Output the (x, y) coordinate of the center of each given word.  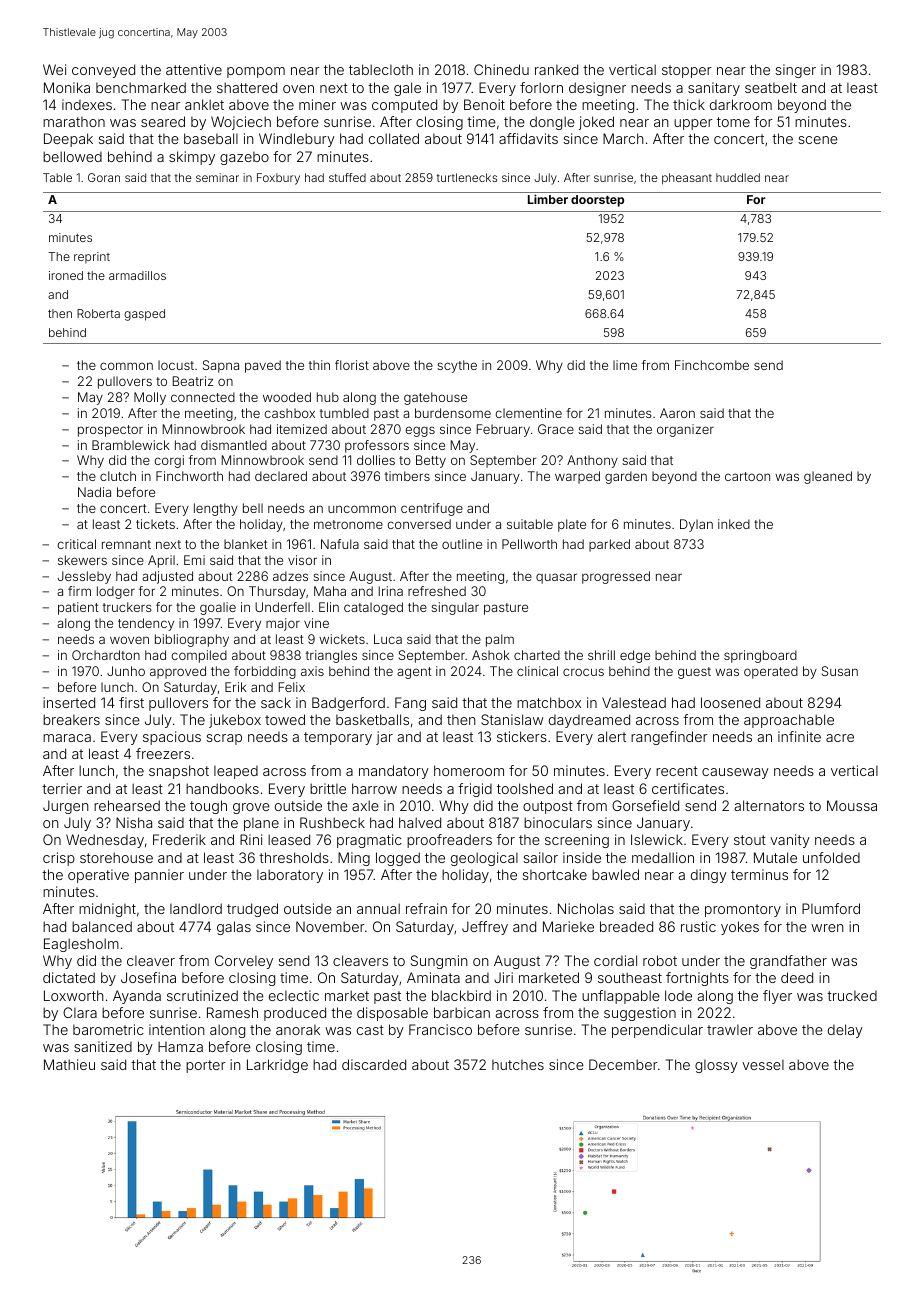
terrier (62, 788)
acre (840, 738)
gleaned (828, 477)
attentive (194, 69)
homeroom (469, 770)
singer (795, 71)
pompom (256, 72)
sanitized (103, 1046)
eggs (420, 431)
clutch (118, 476)
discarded (374, 1064)
